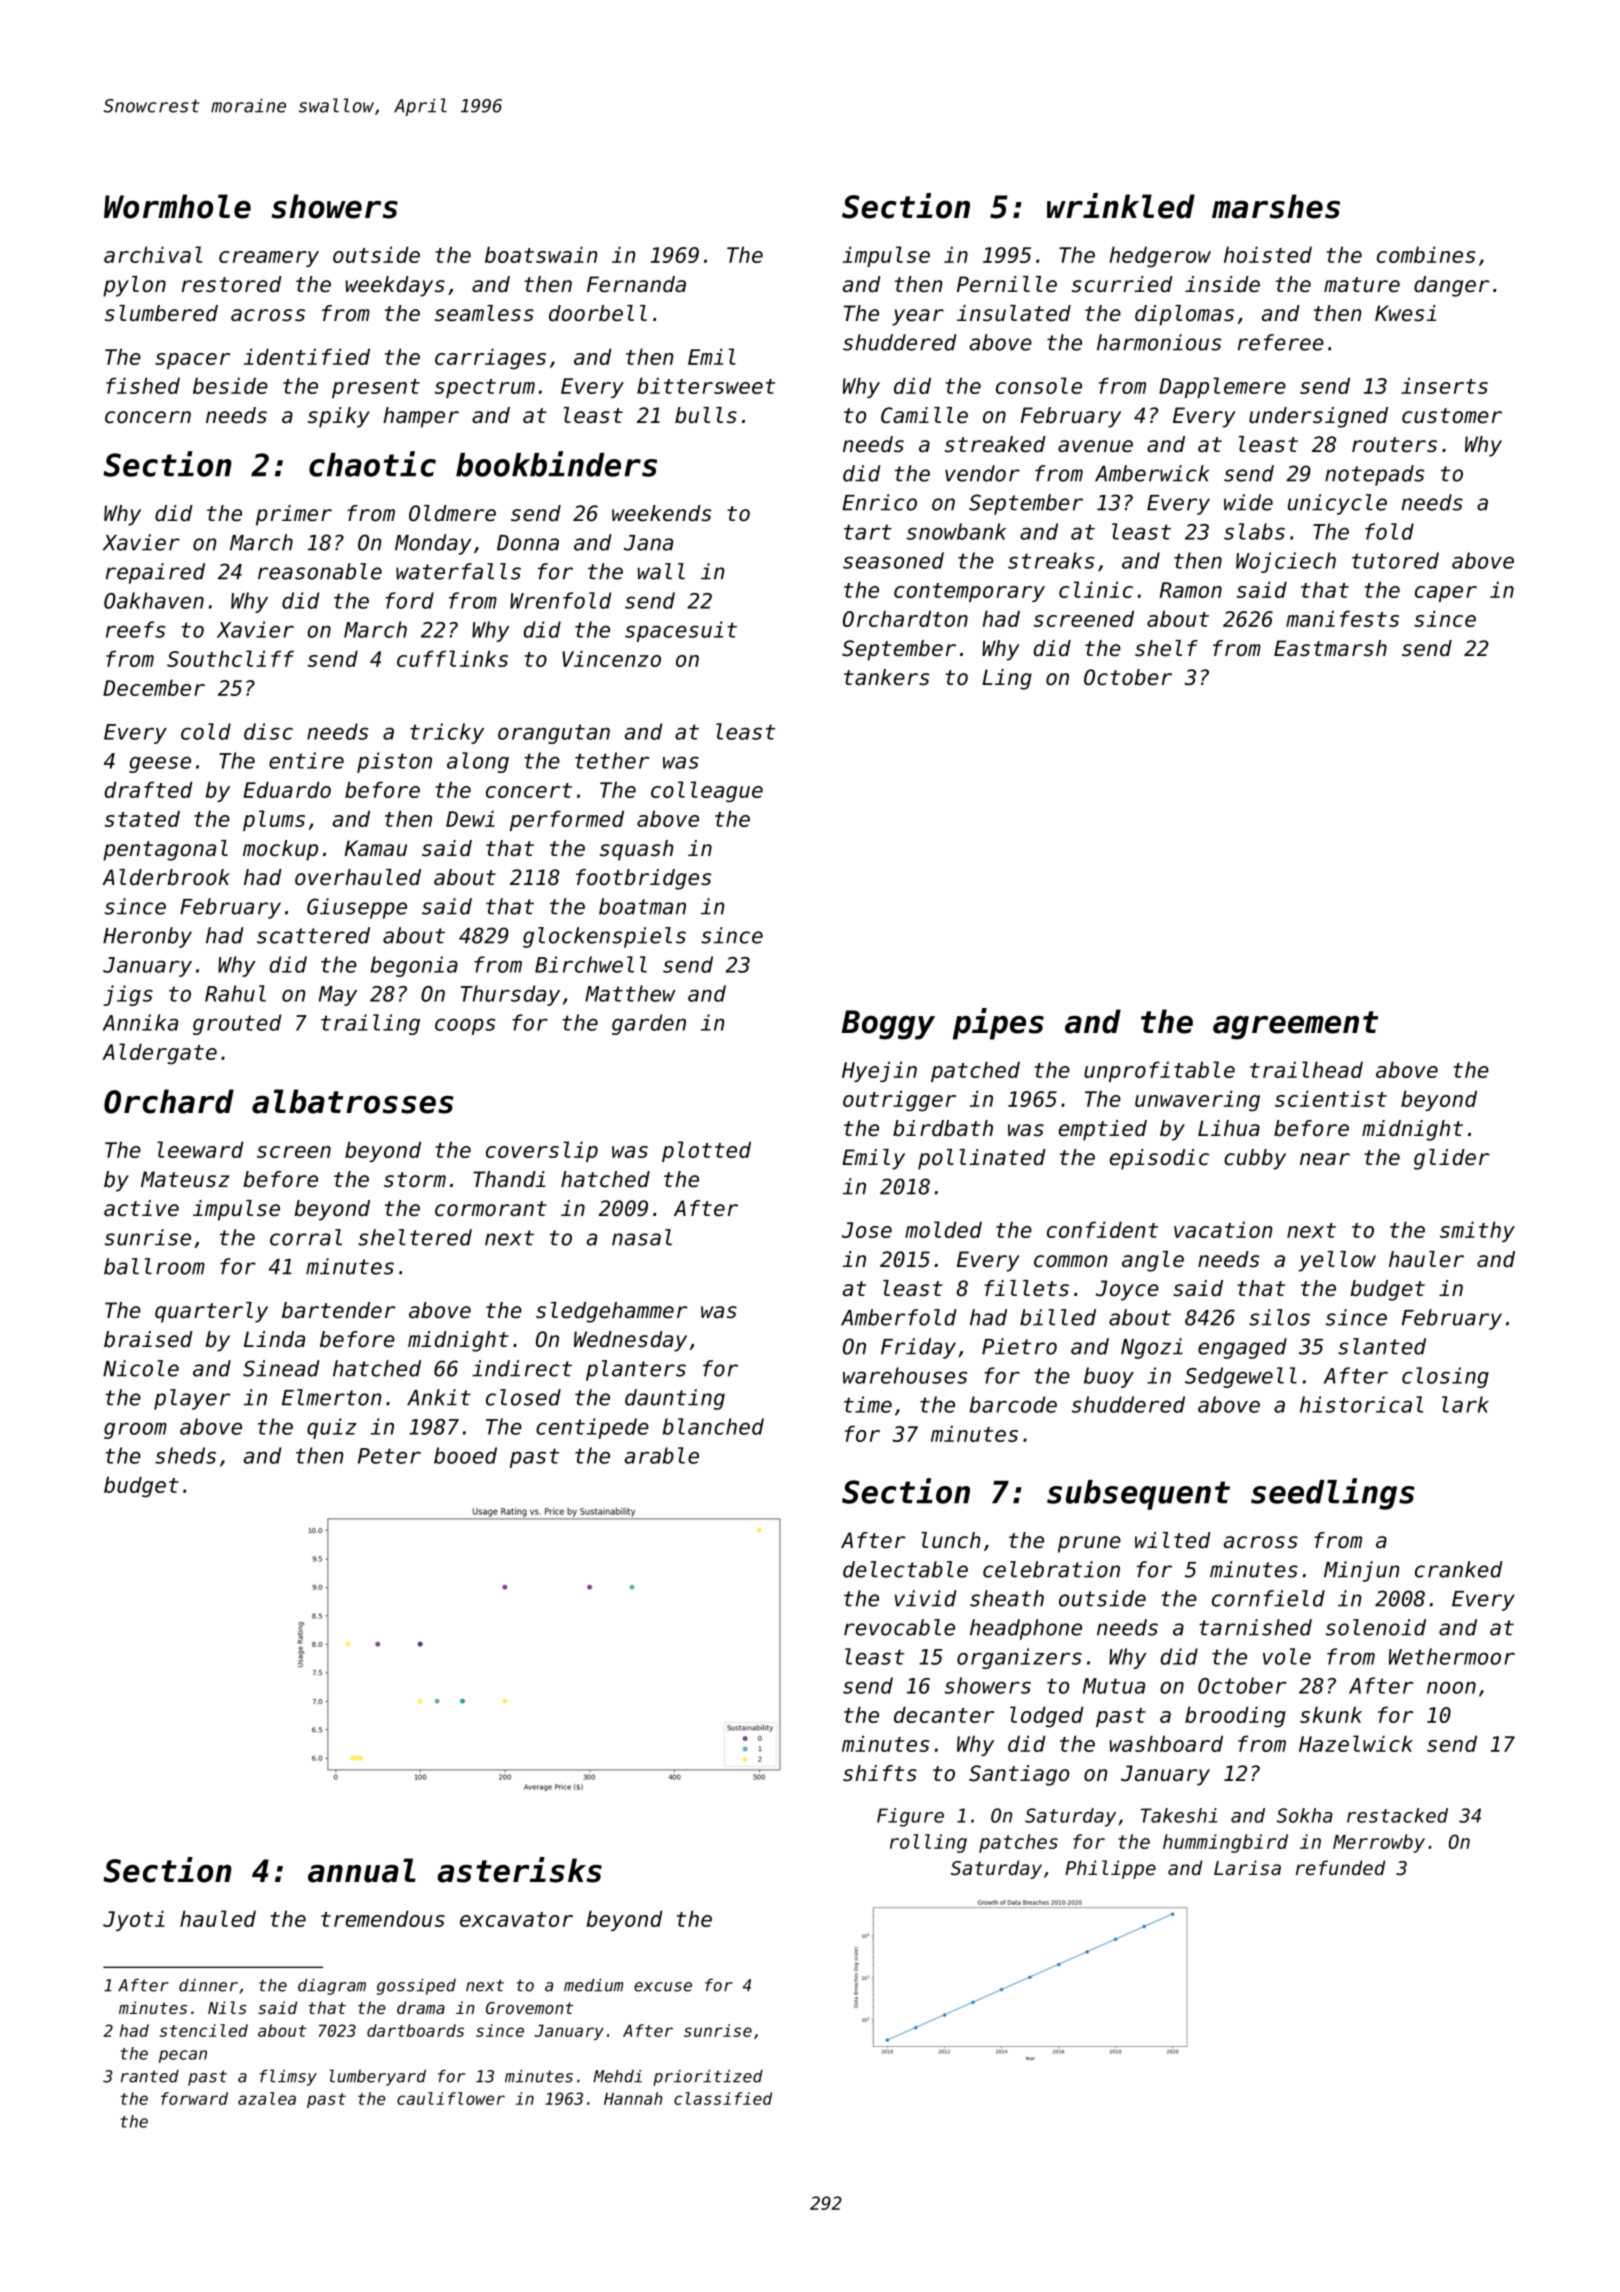 This image has height=2292, width=1620. Describe the element at coordinates (541, 254) in the image. I see `boatswain` at that location.
